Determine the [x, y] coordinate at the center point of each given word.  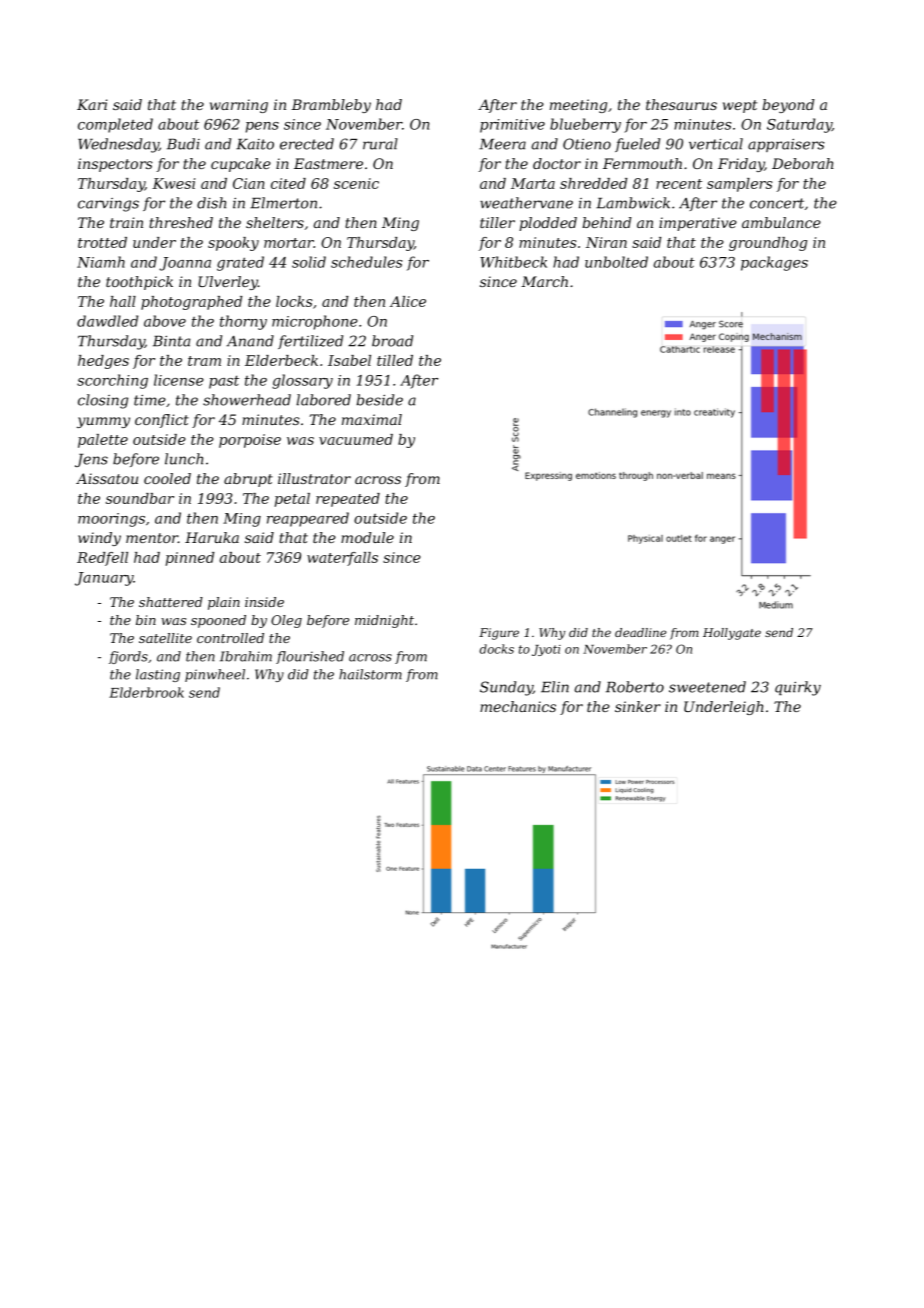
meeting [578, 106]
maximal [372, 419]
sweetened [707, 687]
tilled [395, 360]
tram [204, 361]
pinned [190, 559]
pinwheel [215, 675]
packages [774, 263]
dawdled [107, 321]
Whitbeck [513, 262]
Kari [92, 104]
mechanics [518, 706]
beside [380, 400]
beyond [788, 106]
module [367, 537]
